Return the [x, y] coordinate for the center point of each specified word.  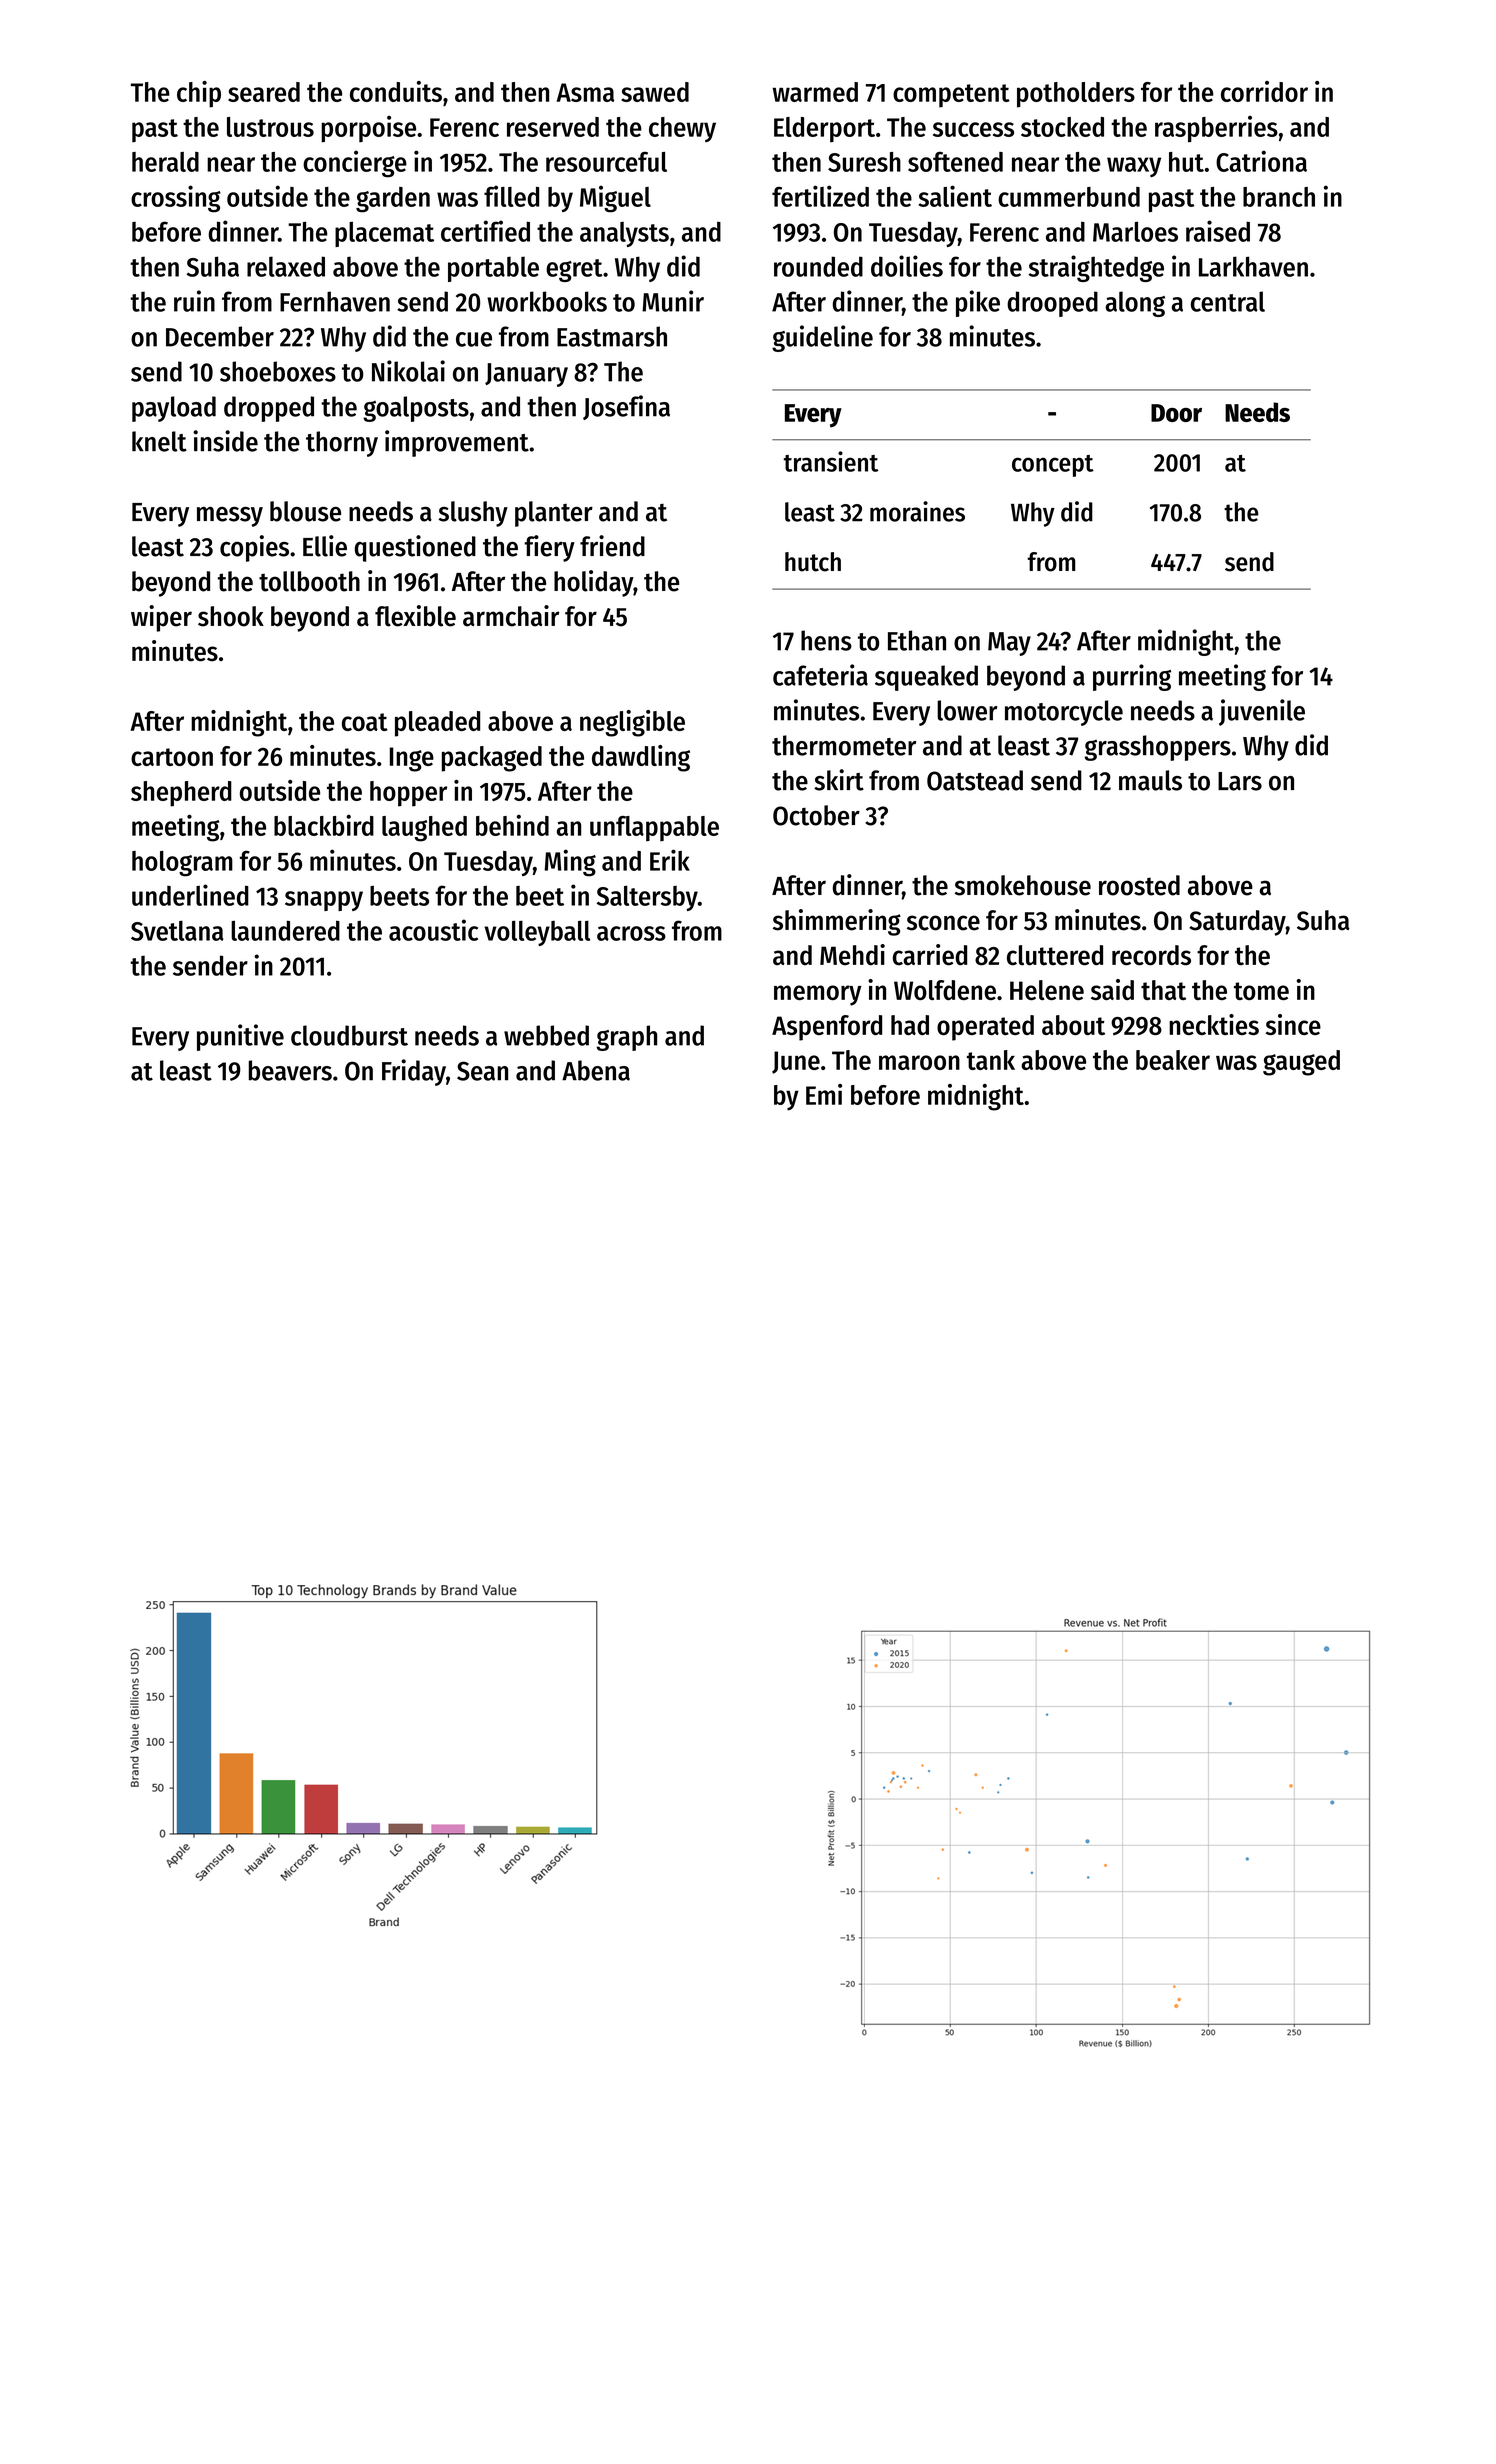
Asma [585, 92]
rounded [818, 266]
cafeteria [820, 675]
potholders [1076, 95]
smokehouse [1022, 885]
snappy [324, 901]
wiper [161, 618]
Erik [670, 860]
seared [264, 92]
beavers [290, 1070]
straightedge [1096, 268]
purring [1132, 677]
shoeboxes [278, 371]
